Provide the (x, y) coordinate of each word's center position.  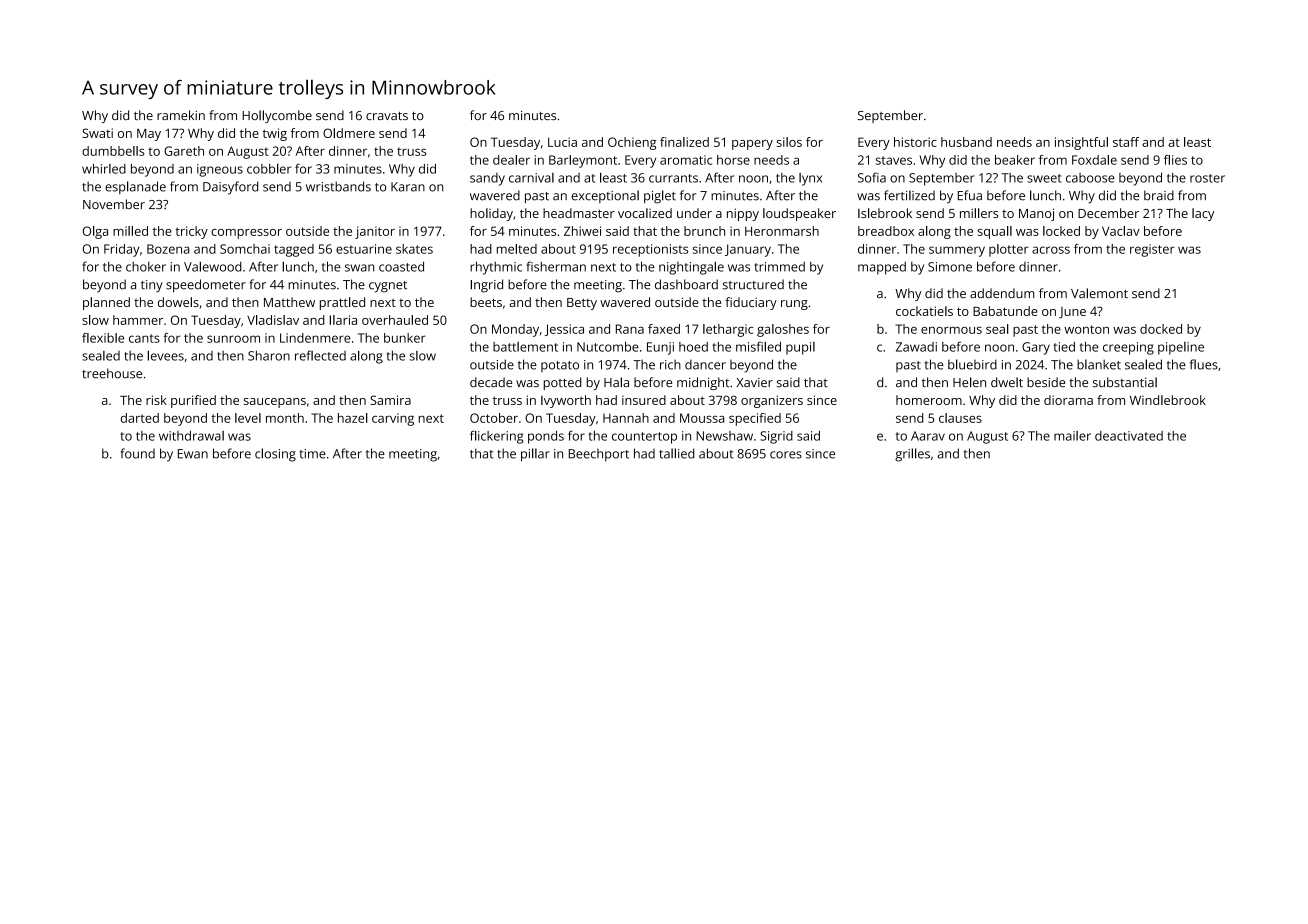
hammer (138, 320)
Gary (1036, 348)
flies (1175, 160)
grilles (912, 455)
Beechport (599, 455)
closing (275, 455)
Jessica (564, 330)
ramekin (181, 115)
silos (789, 142)
